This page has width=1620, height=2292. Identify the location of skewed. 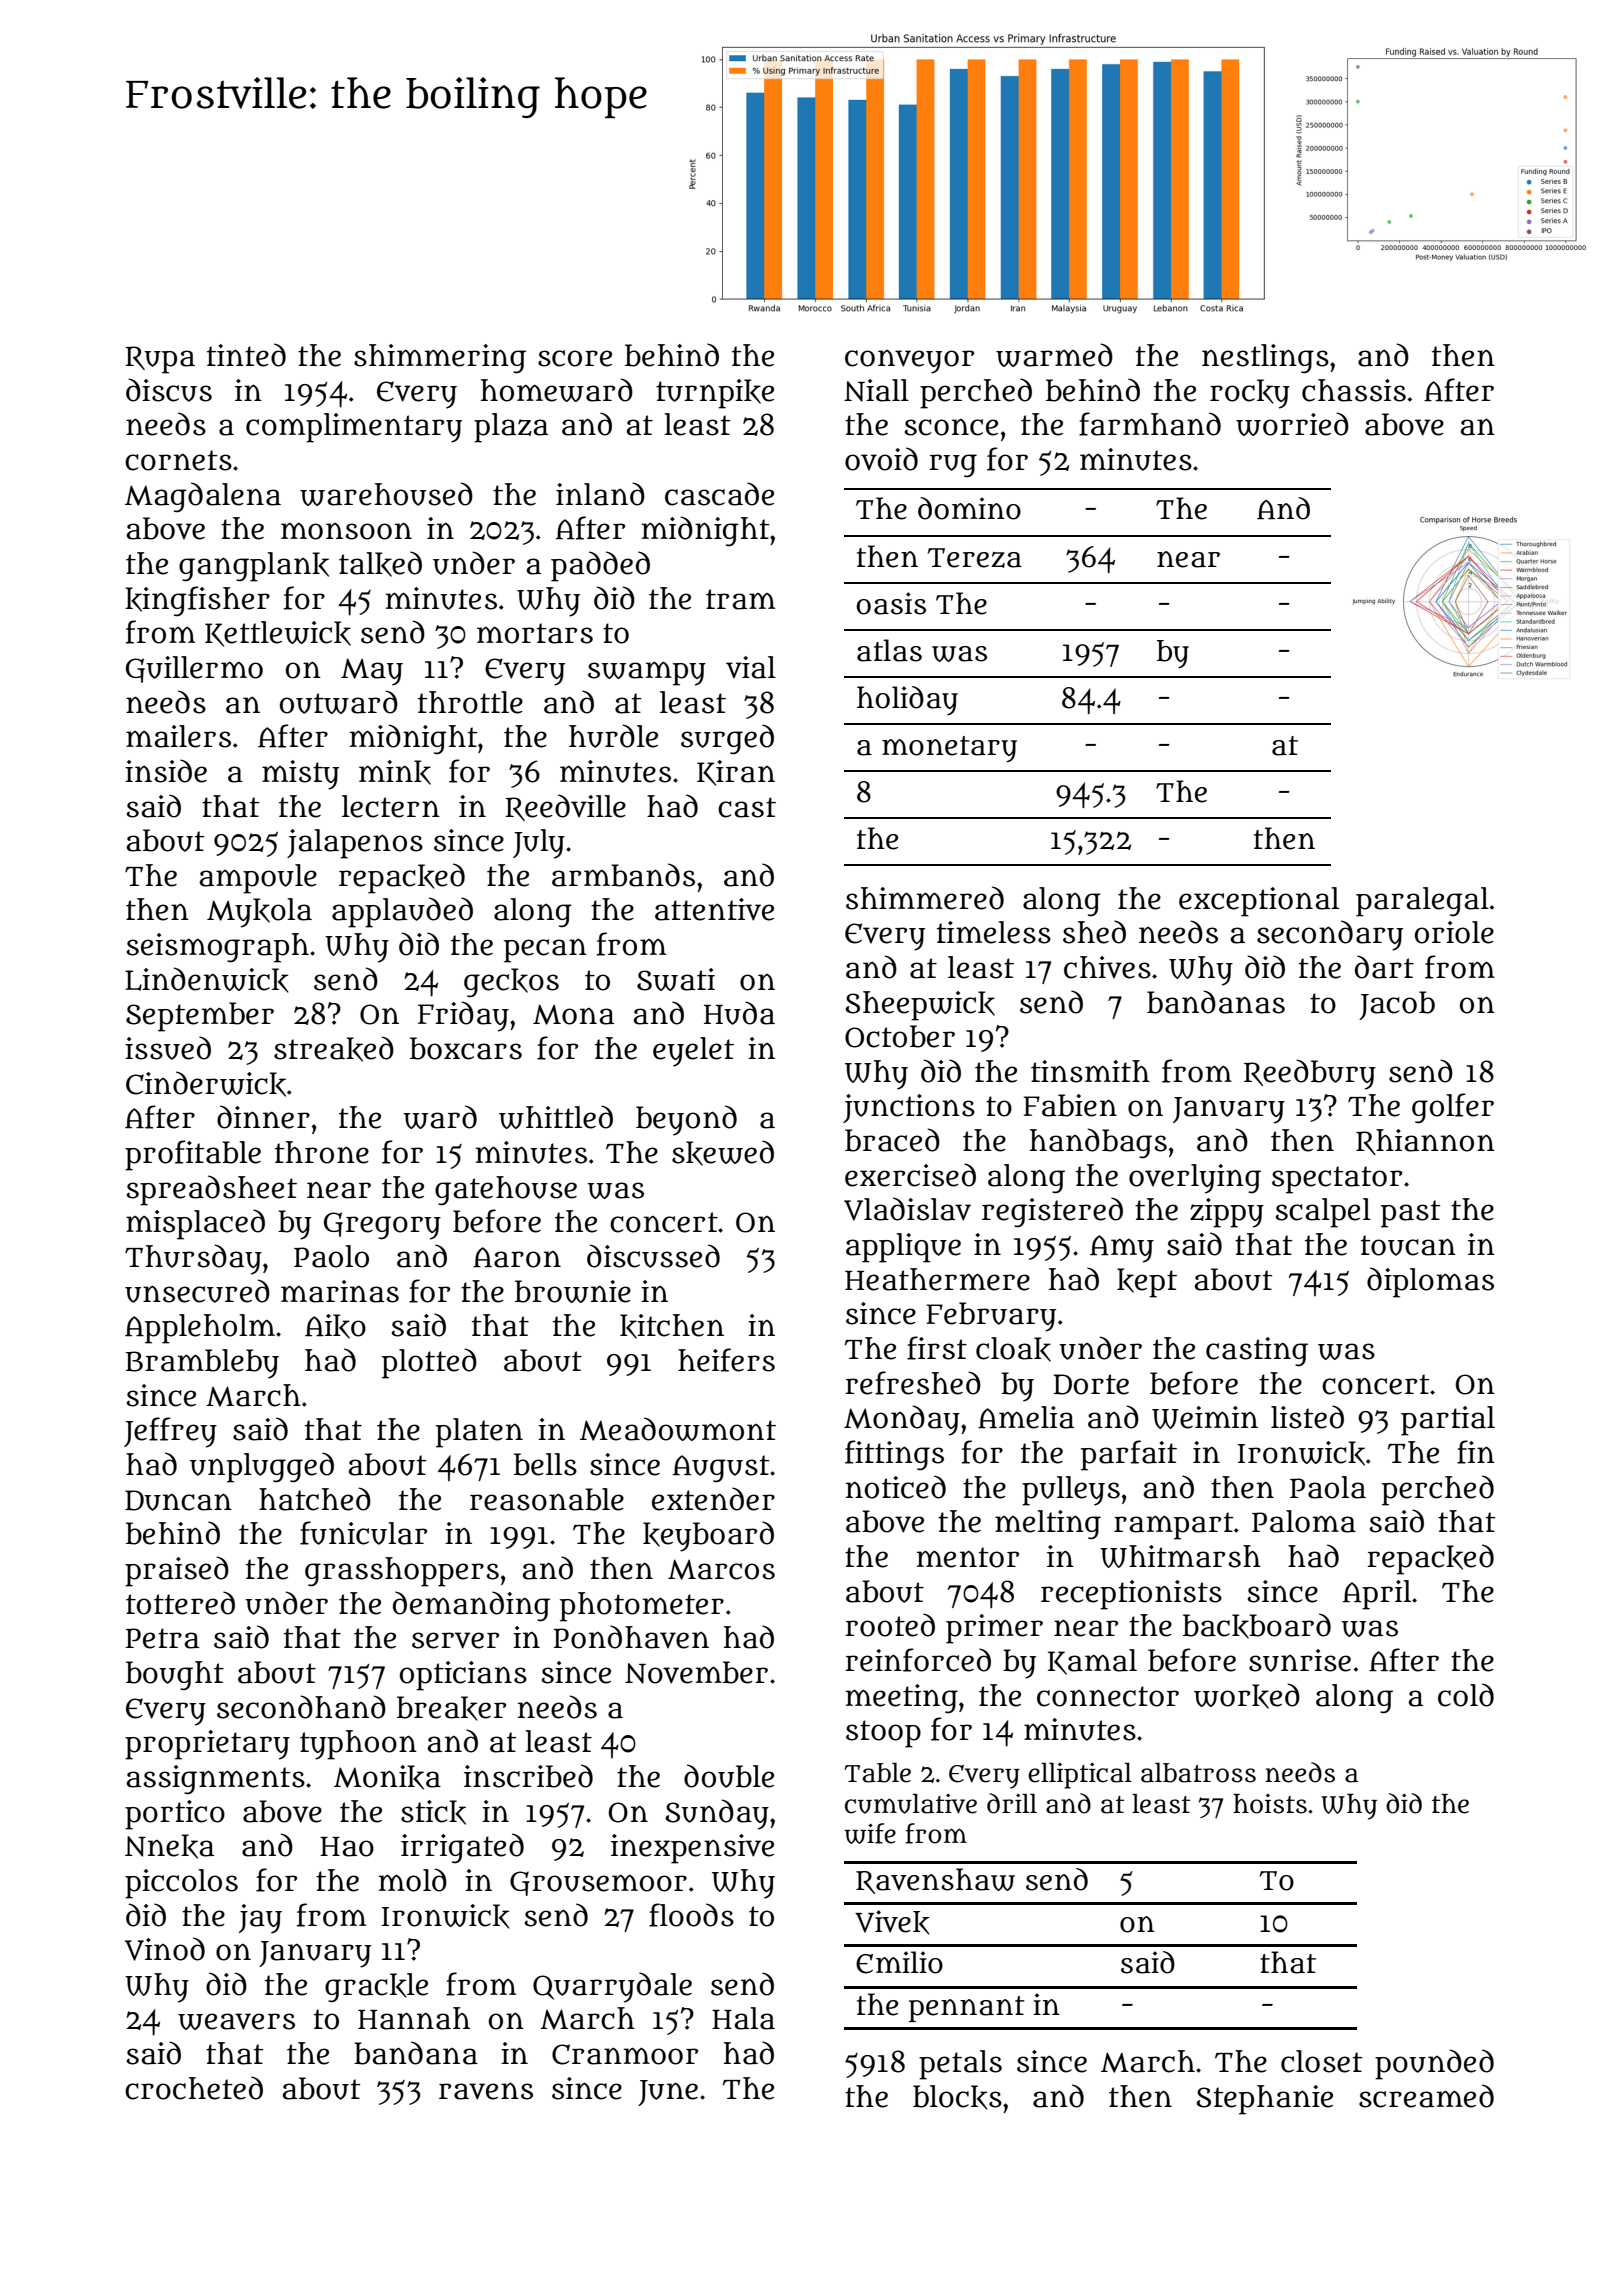
(723, 1153).
